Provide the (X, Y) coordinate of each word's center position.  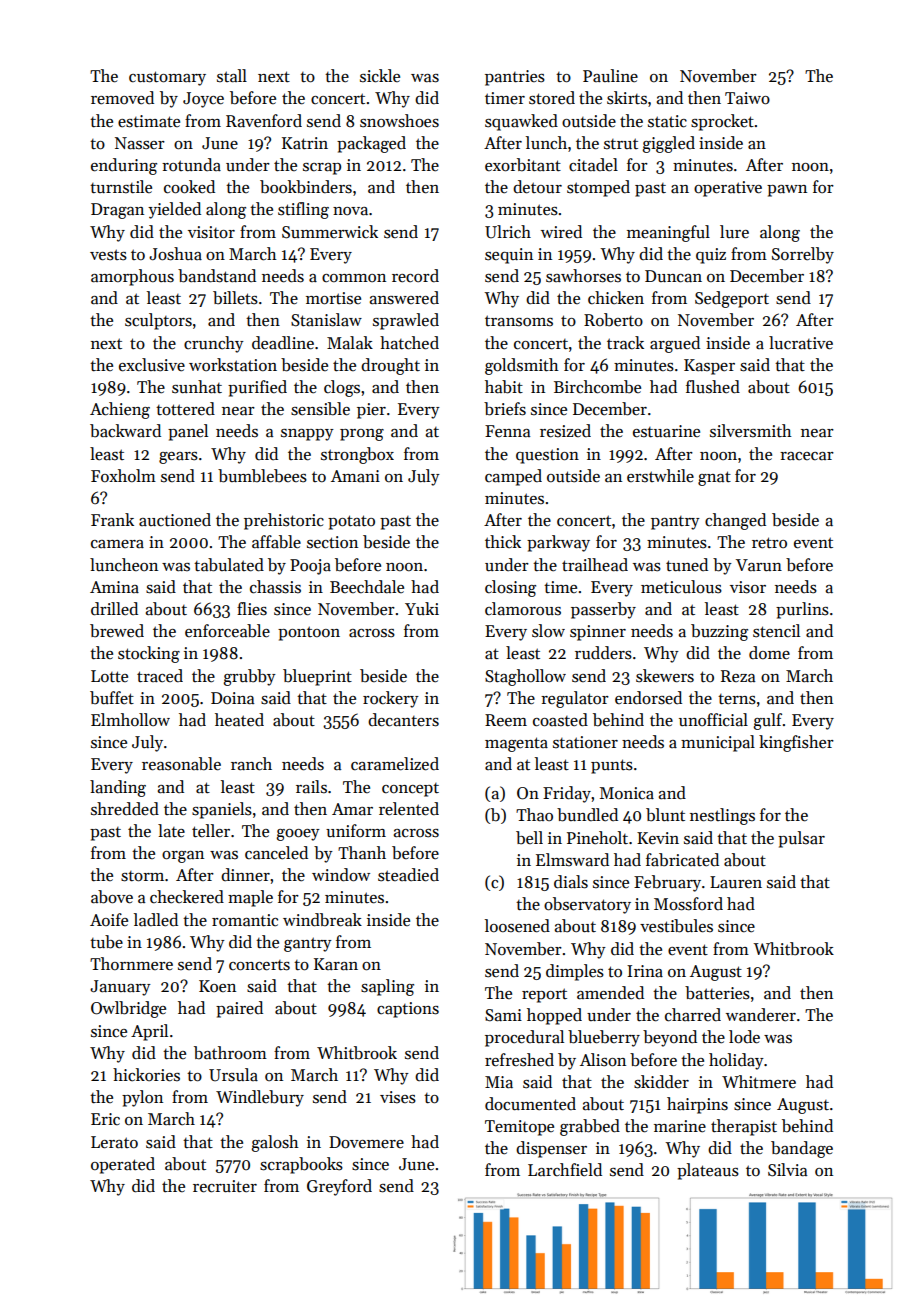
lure (734, 232)
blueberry (604, 1038)
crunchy (214, 344)
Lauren (736, 882)
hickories (146, 1075)
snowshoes (399, 121)
